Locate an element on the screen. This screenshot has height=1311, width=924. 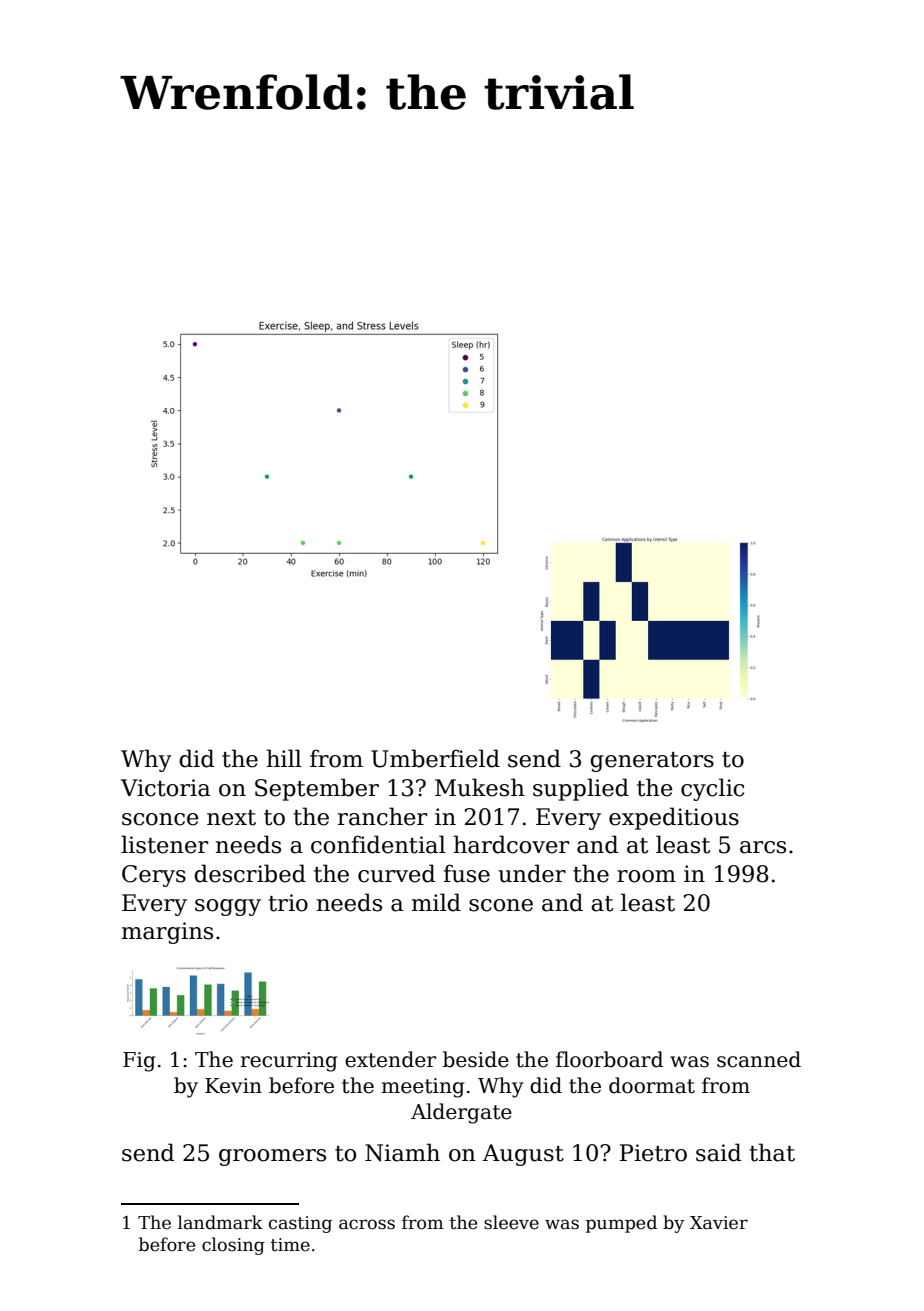
Victoria is located at coordinates (165, 788).
